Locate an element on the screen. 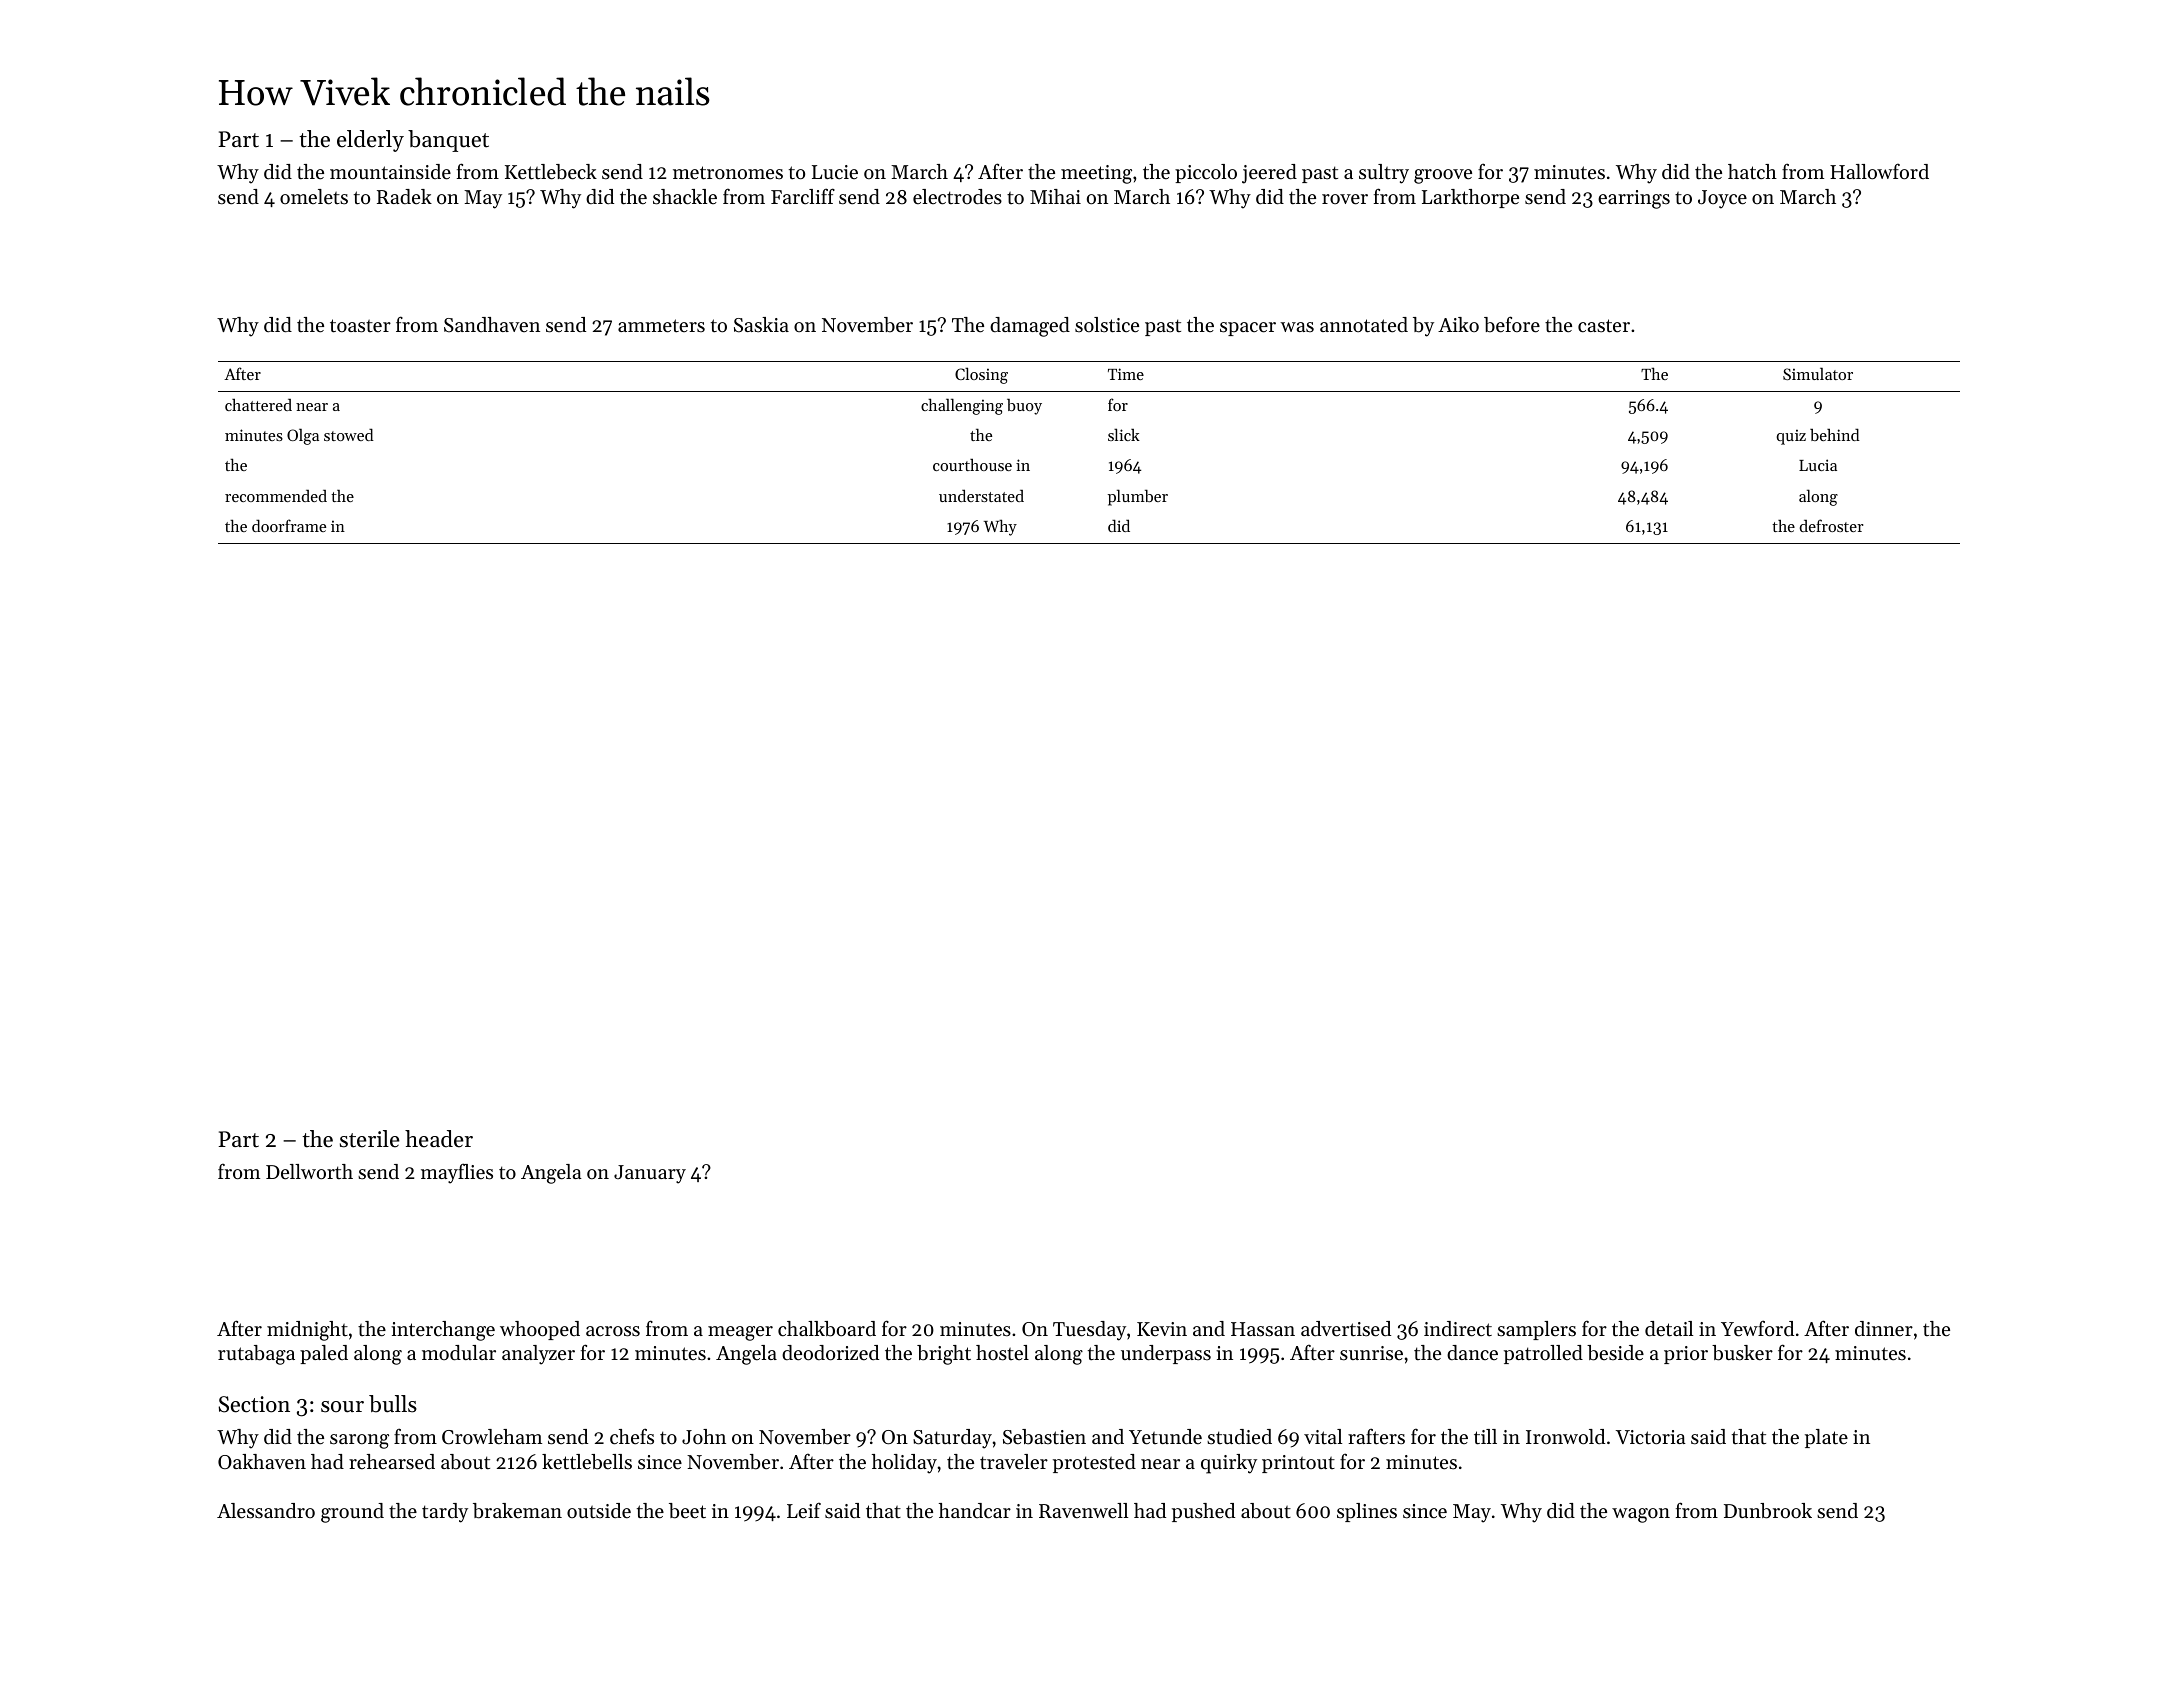  elderly is located at coordinates (370, 141).
